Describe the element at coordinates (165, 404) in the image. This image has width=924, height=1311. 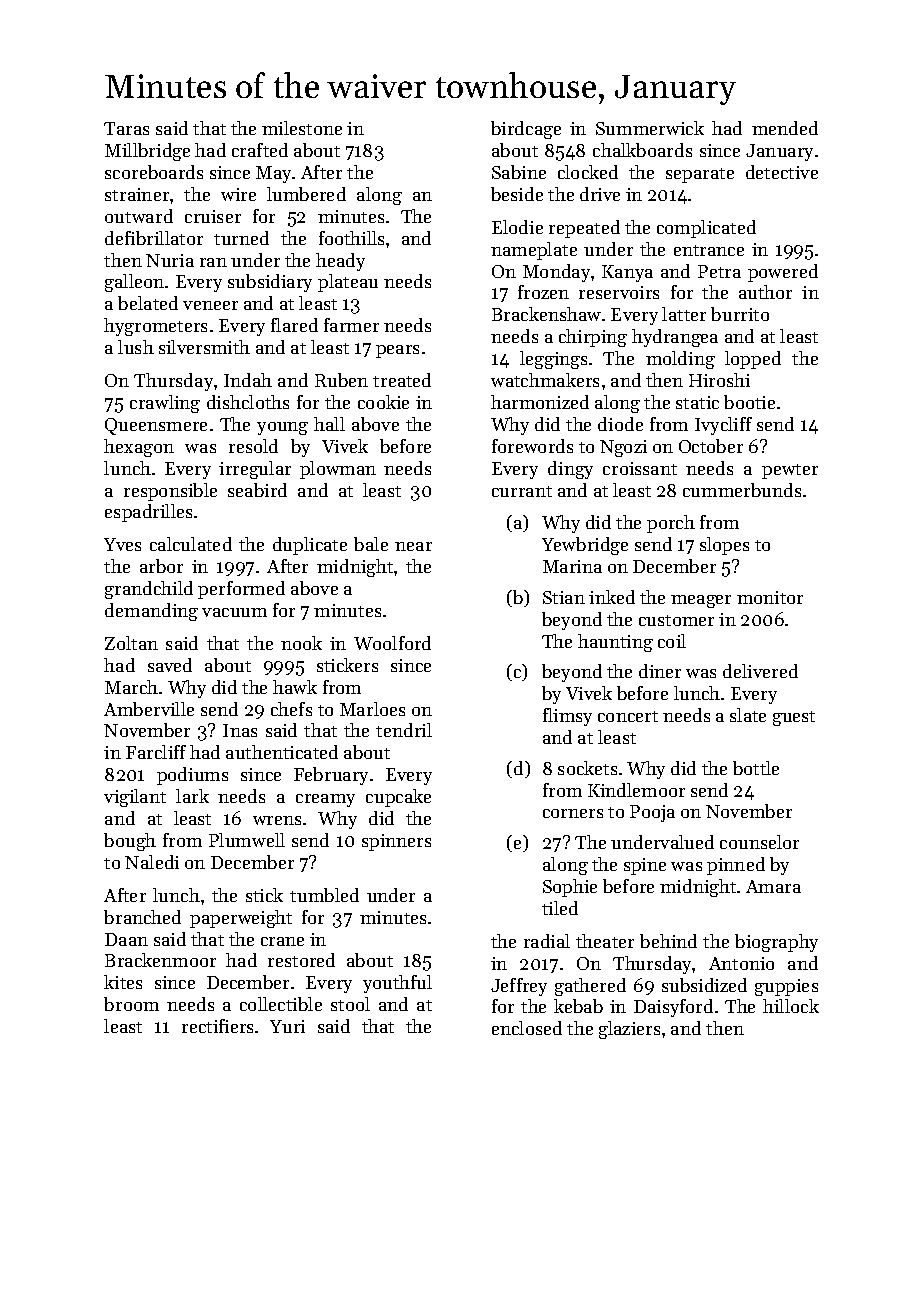
I see `crawling` at that location.
